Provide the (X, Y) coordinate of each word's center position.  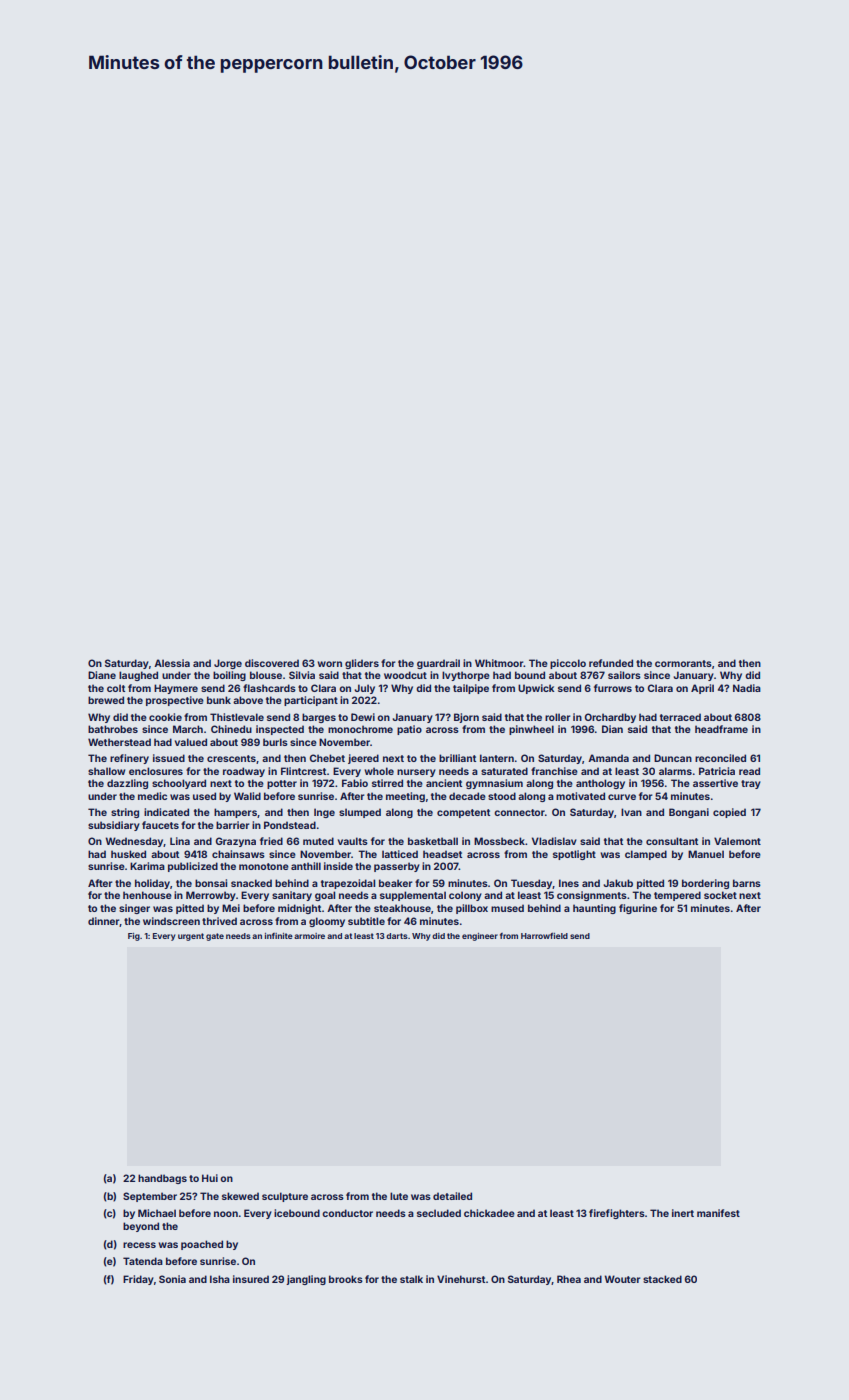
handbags (162, 1179)
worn (329, 664)
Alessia (172, 663)
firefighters (617, 1214)
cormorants (683, 663)
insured (251, 1279)
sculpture (285, 1197)
